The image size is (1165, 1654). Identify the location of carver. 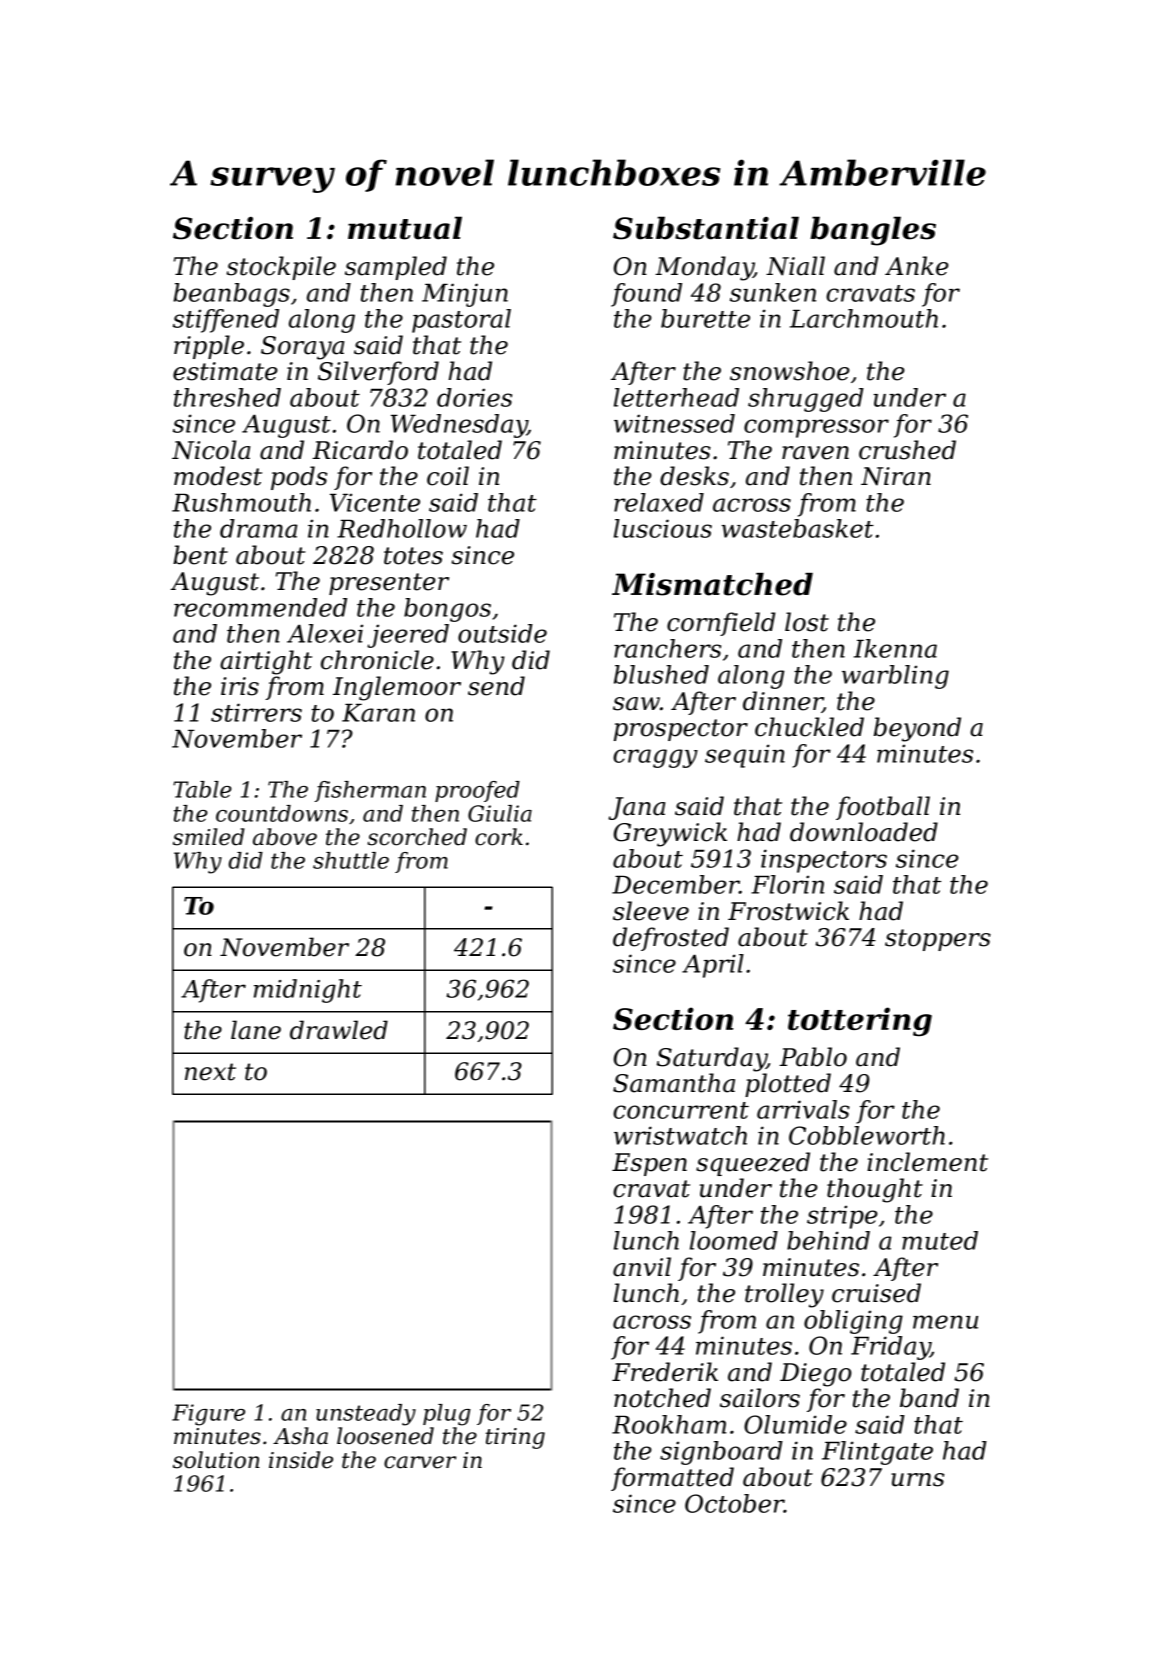
(420, 1462).
